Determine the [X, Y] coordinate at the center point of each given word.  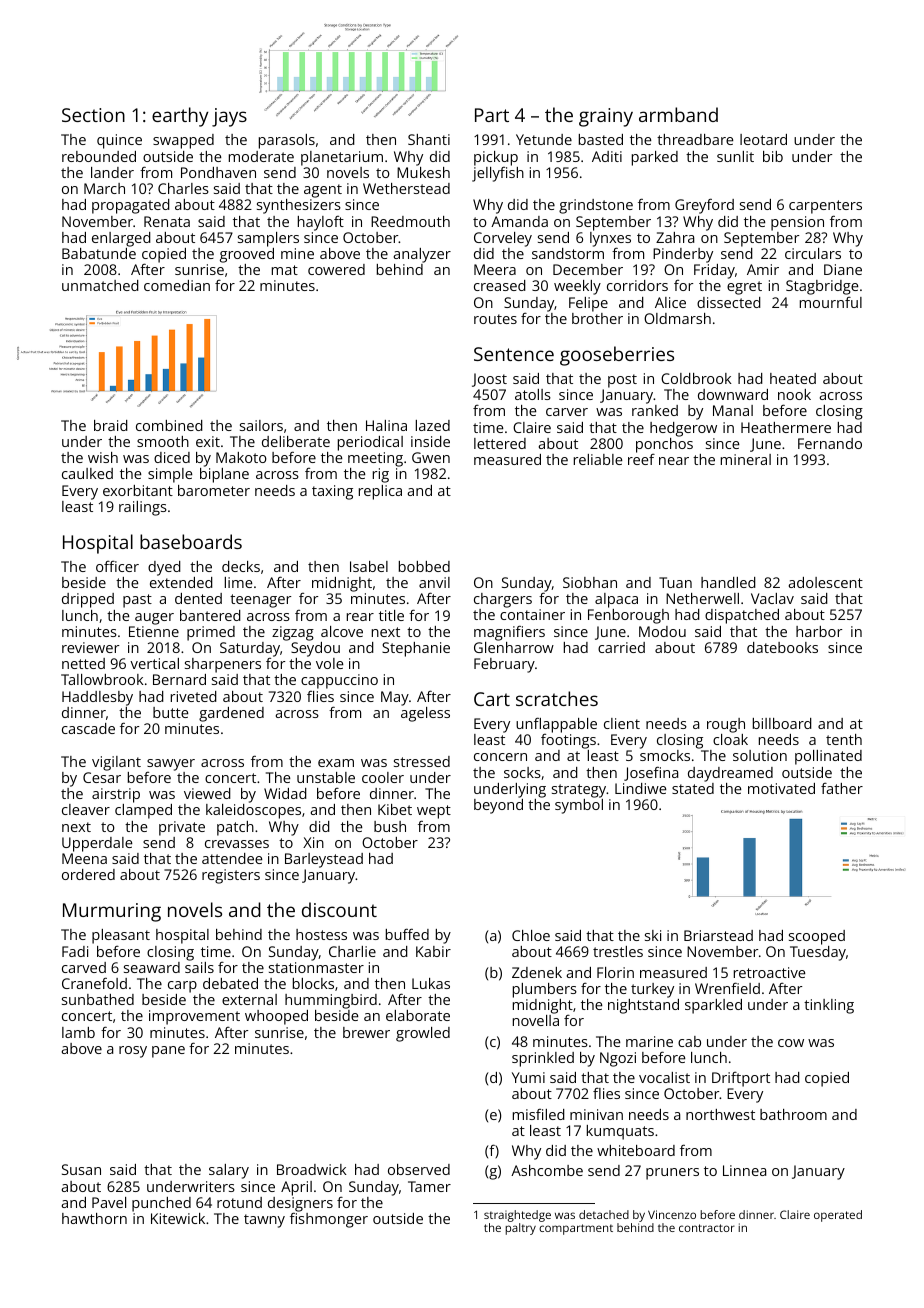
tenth [844, 739]
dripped [88, 600]
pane [168, 1052]
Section [93, 115]
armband [678, 114]
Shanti [429, 139]
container [532, 614]
